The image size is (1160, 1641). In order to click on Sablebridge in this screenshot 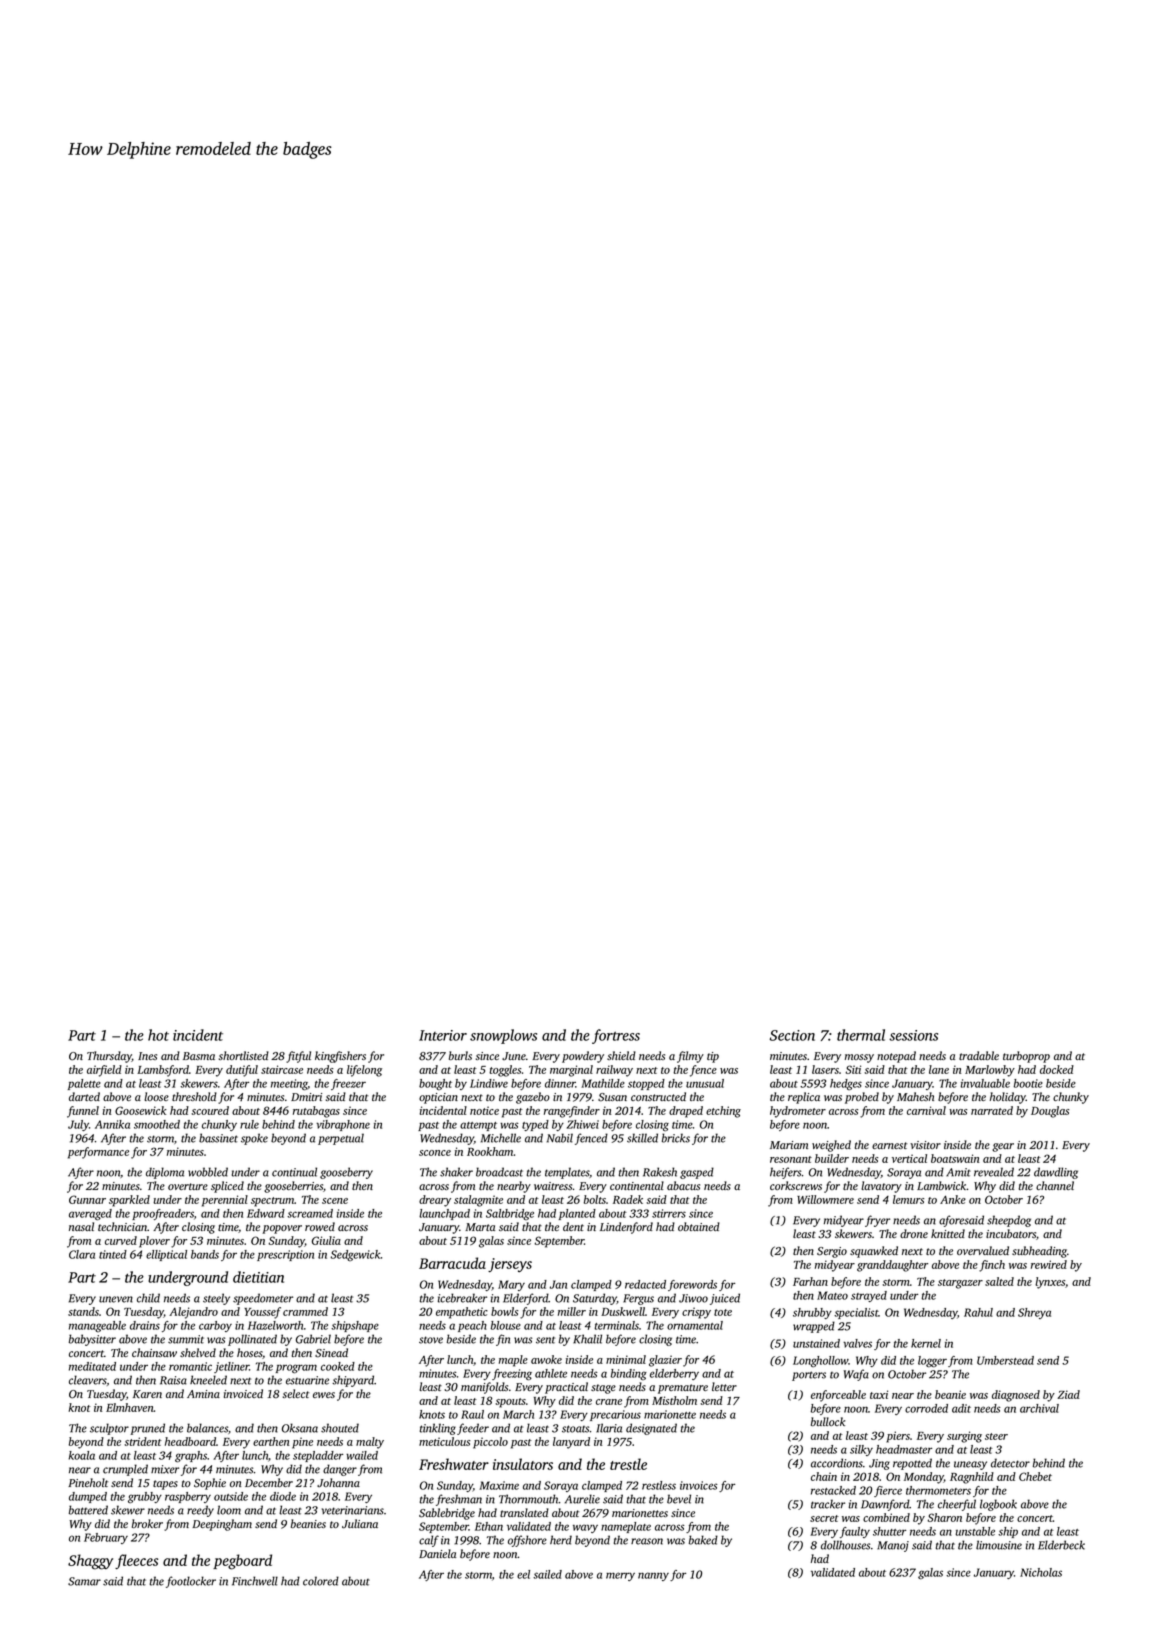, I will do `click(447, 1514)`.
